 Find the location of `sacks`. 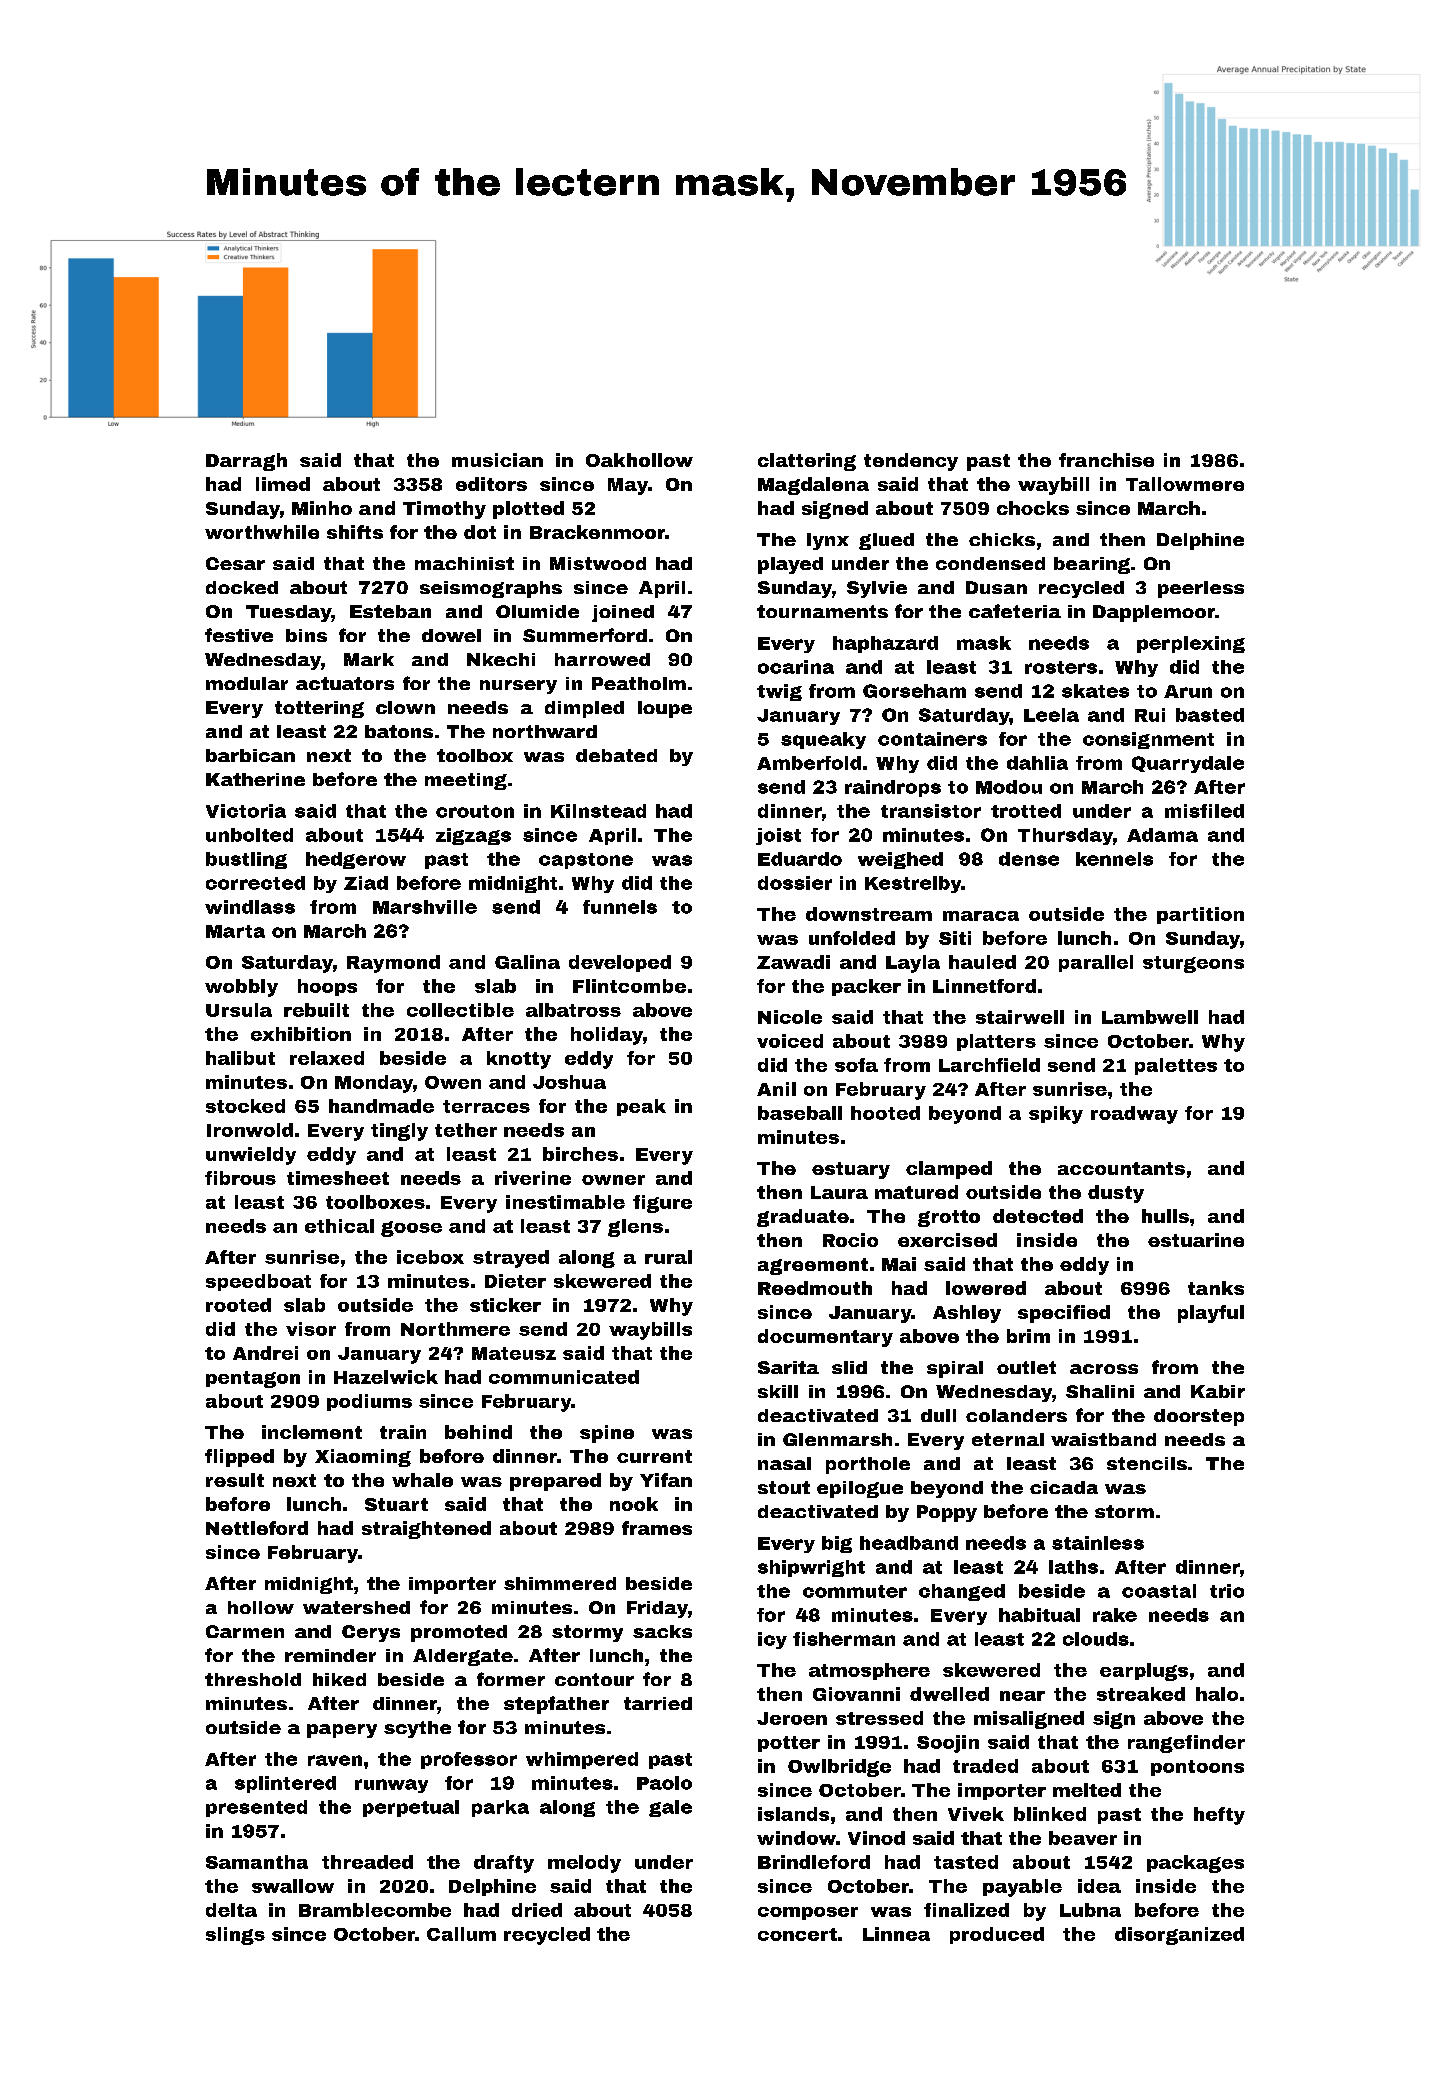

sacks is located at coordinates (662, 1631).
